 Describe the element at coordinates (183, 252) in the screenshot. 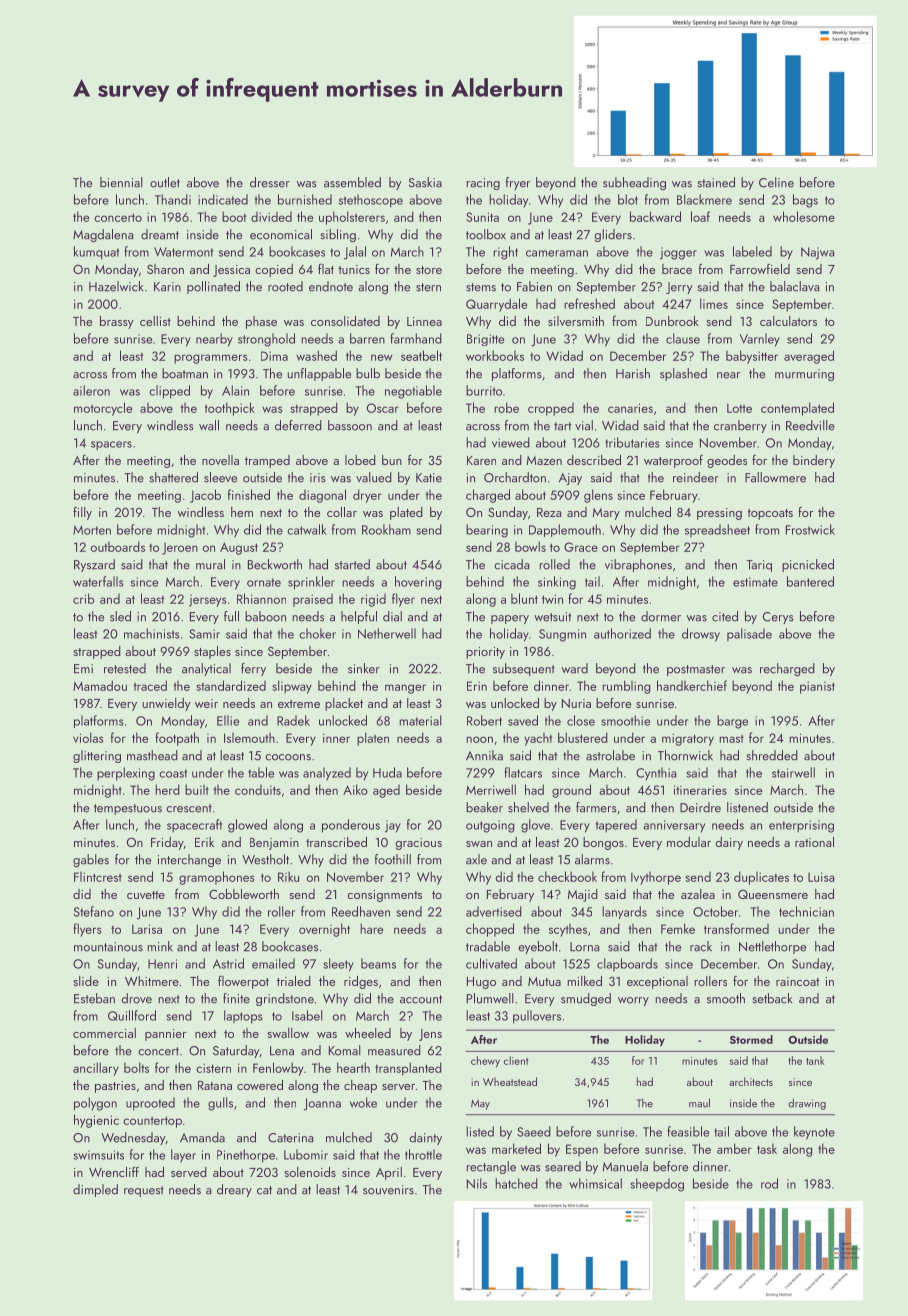

I see `Watermont` at that location.
